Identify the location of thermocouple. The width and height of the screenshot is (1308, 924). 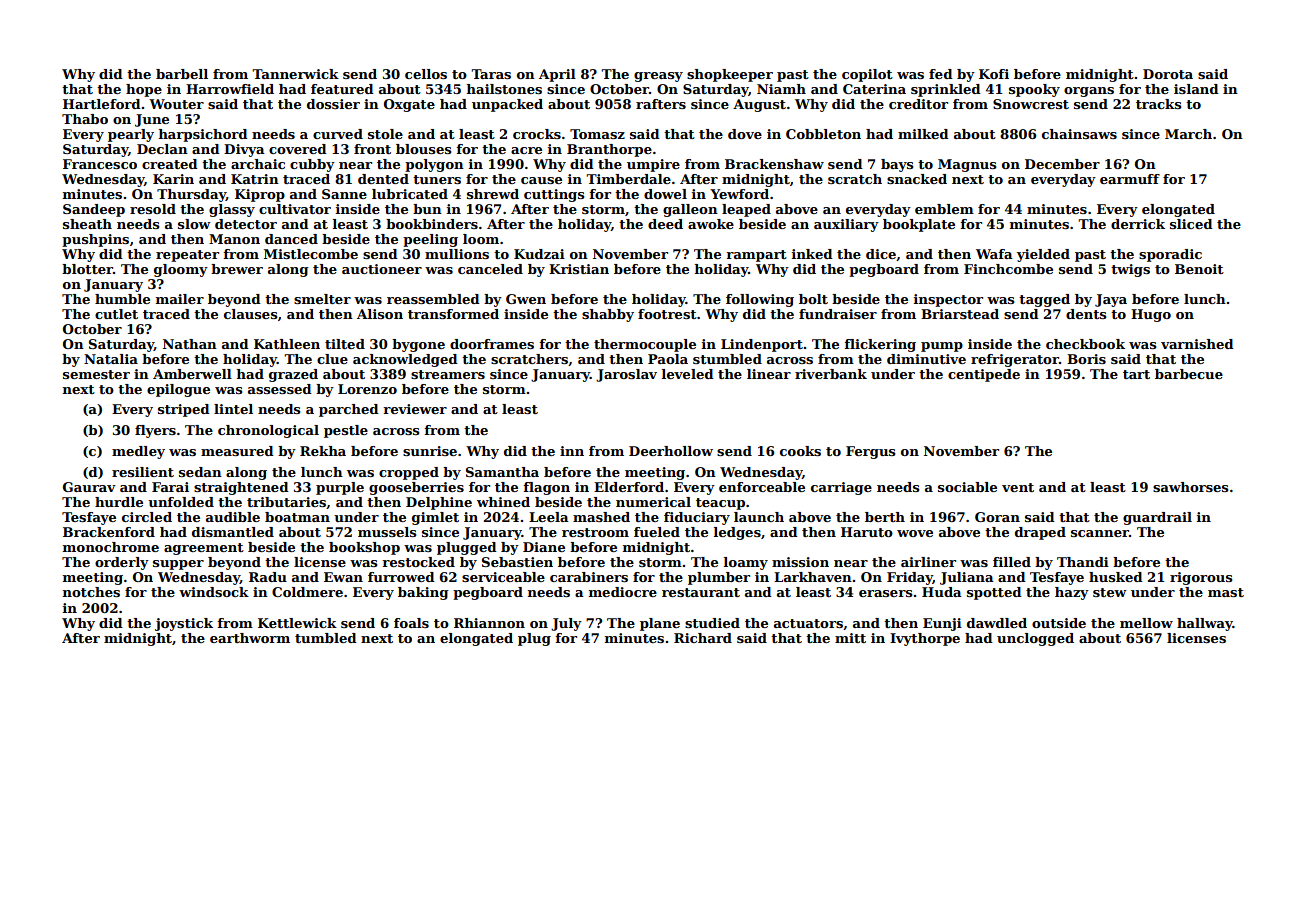
(645, 345).
